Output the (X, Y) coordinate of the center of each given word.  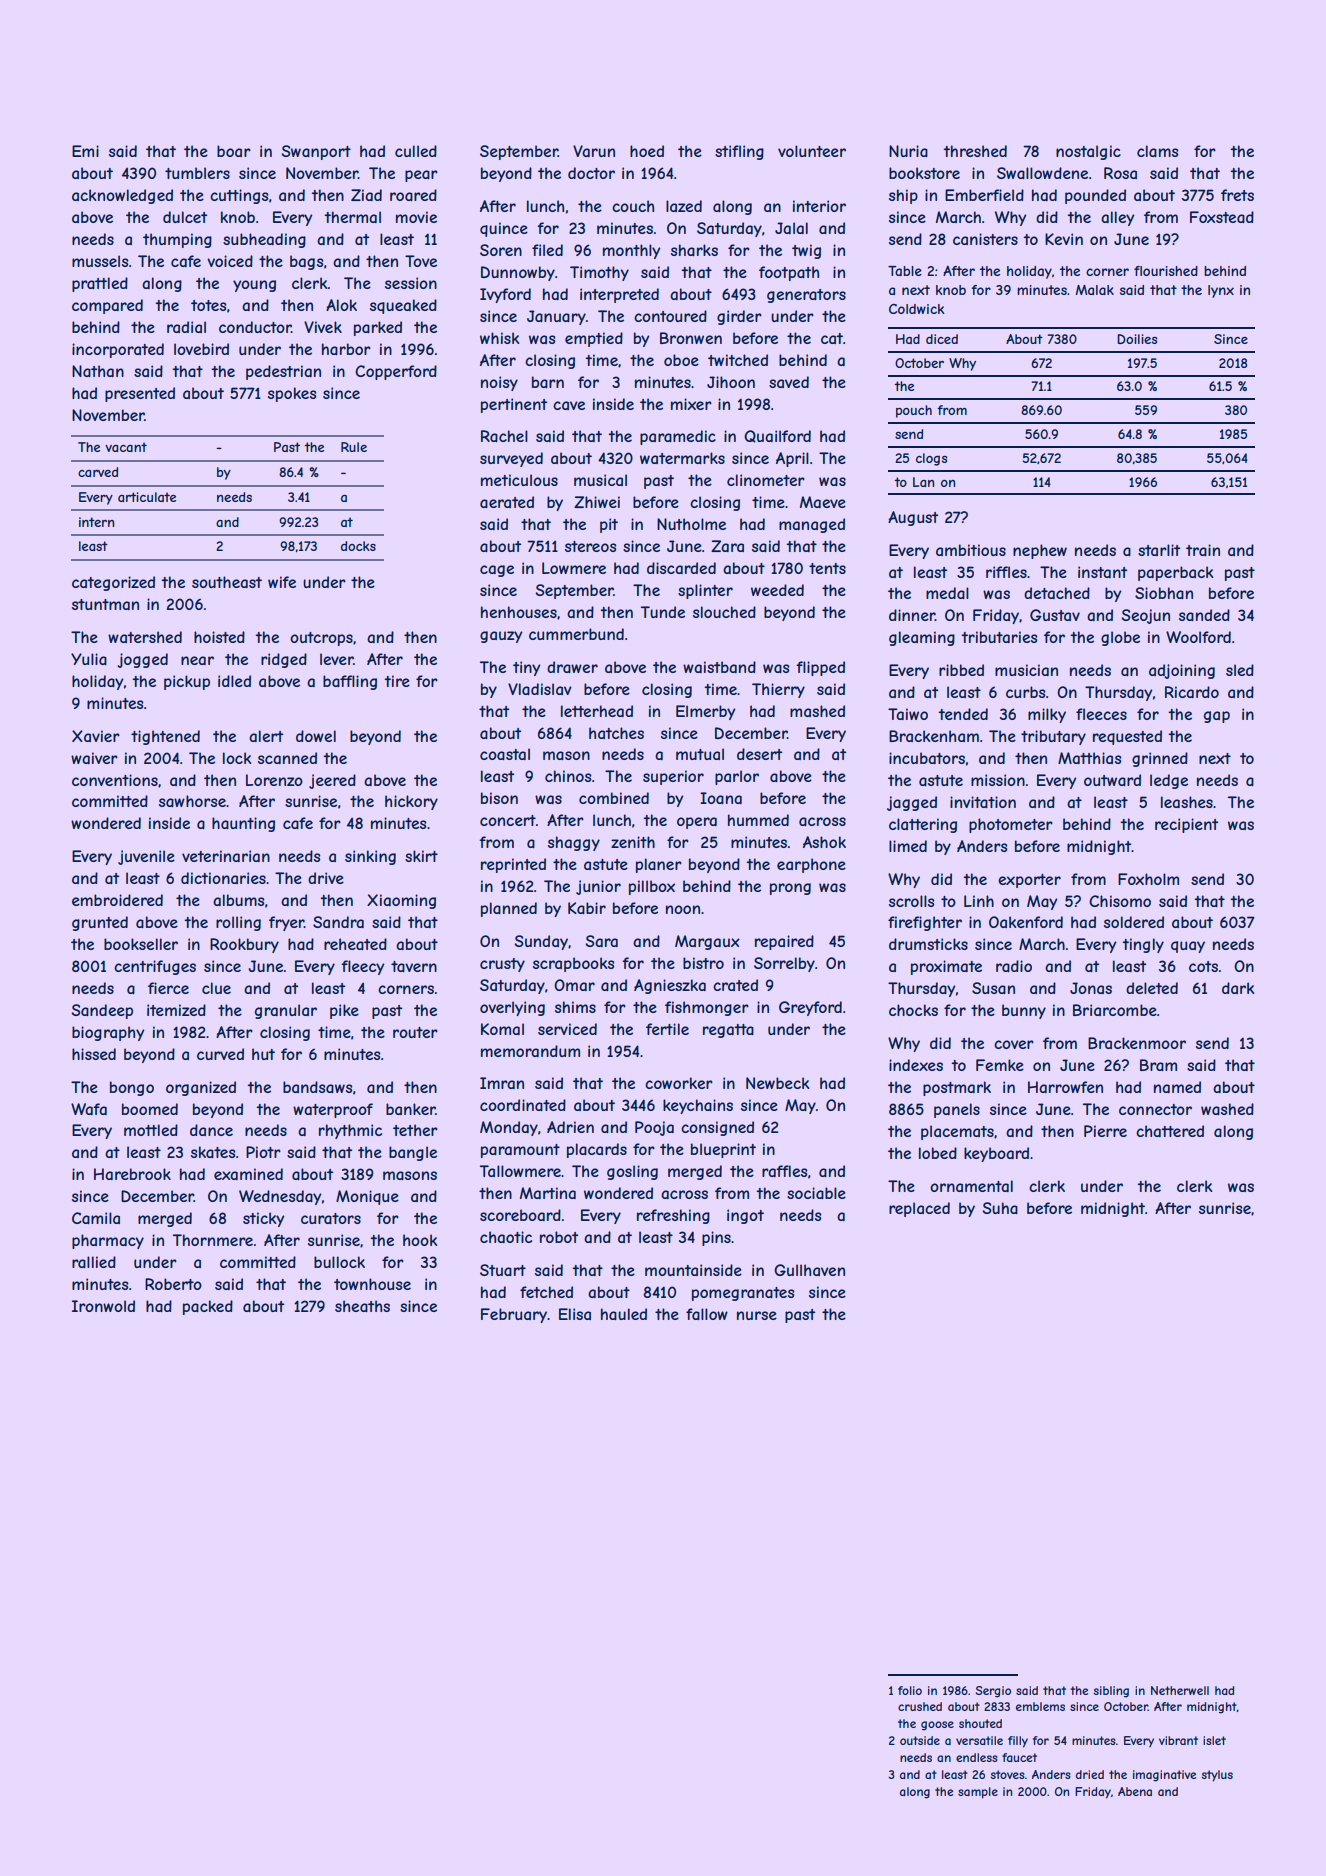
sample (978, 1793)
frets (1237, 195)
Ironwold (103, 1306)
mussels (100, 261)
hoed (647, 151)
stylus (1217, 1776)
